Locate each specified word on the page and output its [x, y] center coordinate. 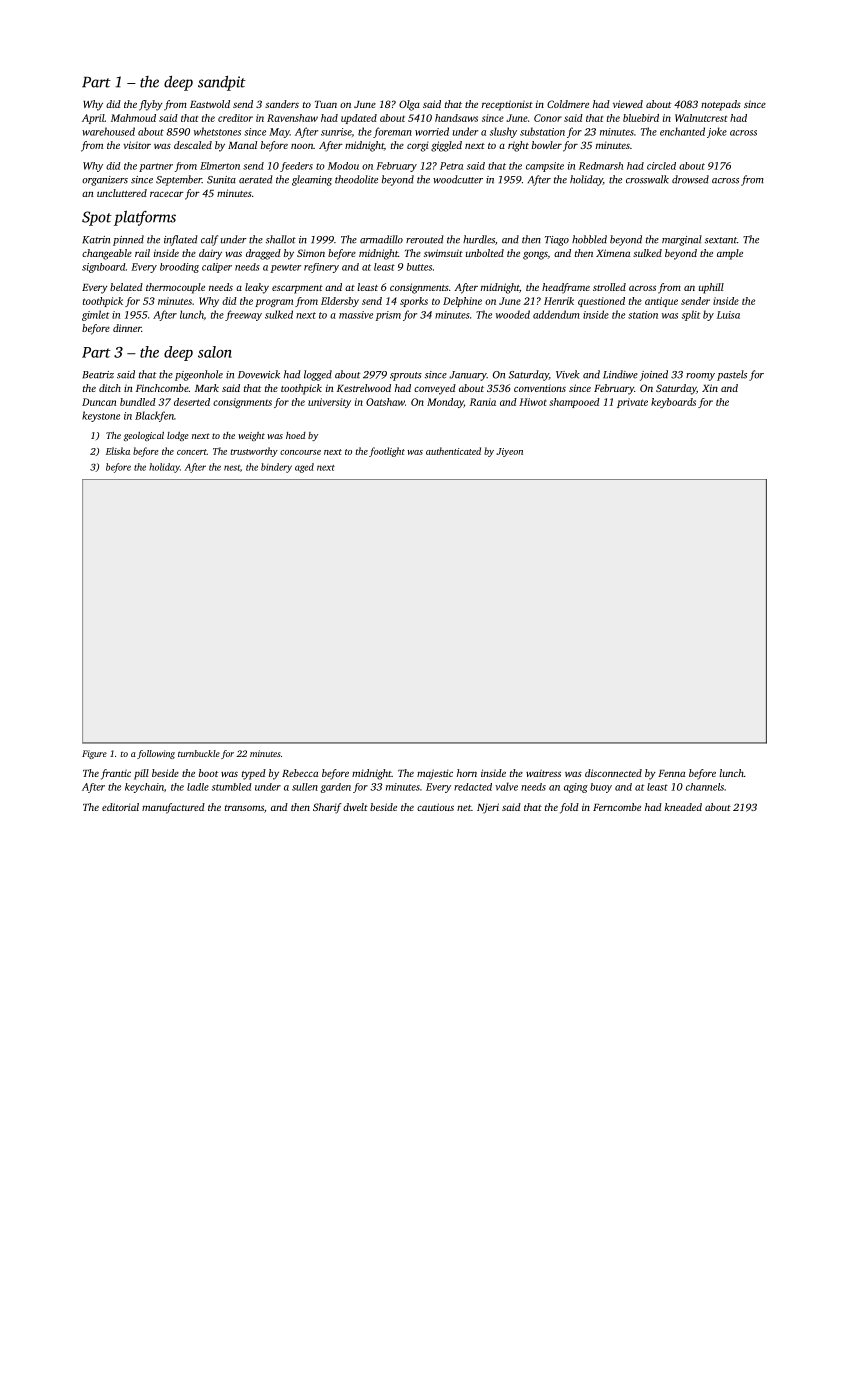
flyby [151, 105]
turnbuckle [199, 753]
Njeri [488, 808]
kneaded [683, 807]
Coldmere [568, 104]
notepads [721, 105]
